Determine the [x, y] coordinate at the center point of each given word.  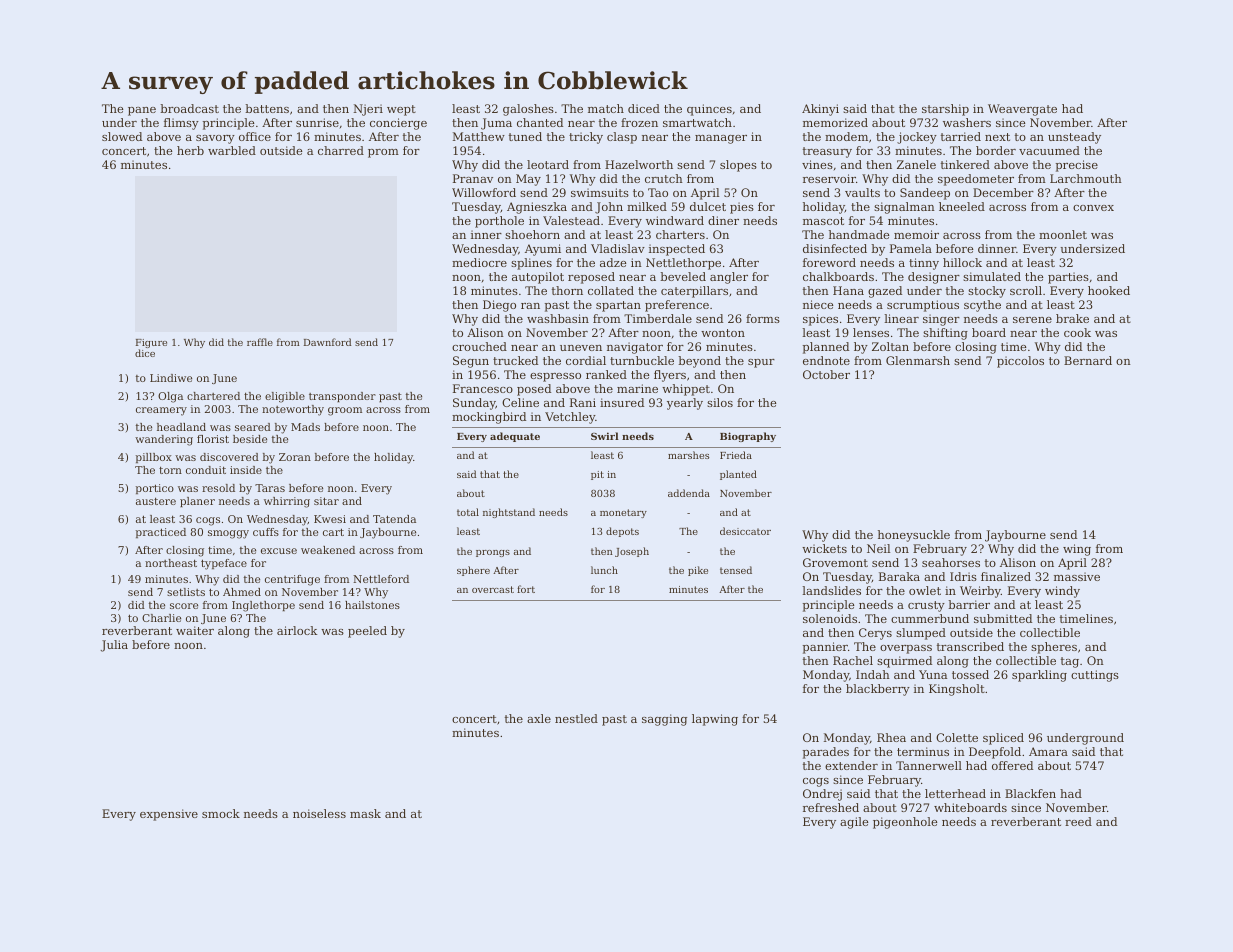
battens [267, 108]
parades [826, 753]
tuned [525, 136]
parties [1068, 278]
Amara [1048, 751]
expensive [169, 815]
